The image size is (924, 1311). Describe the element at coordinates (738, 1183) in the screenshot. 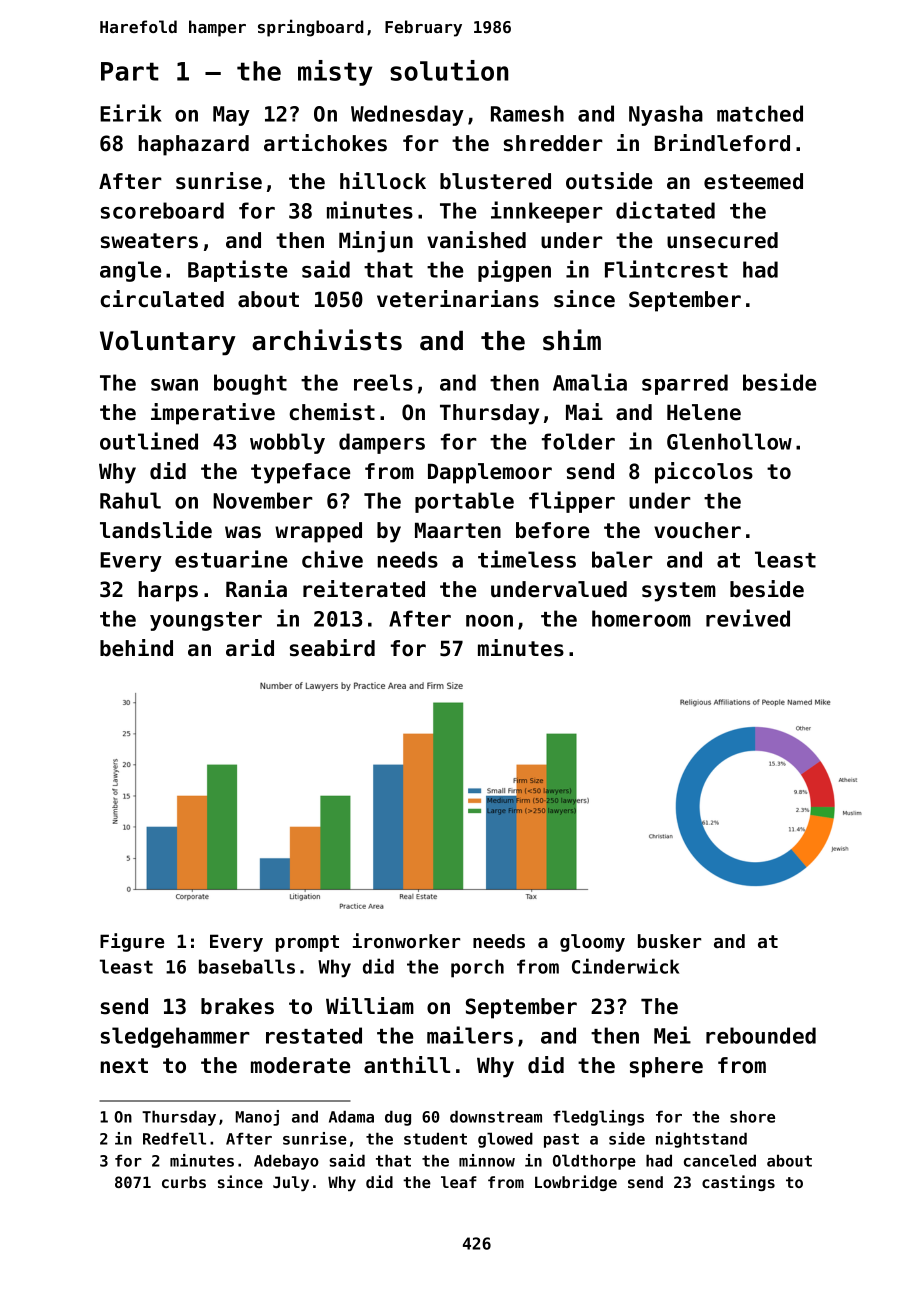

I see `castings` at that location.
